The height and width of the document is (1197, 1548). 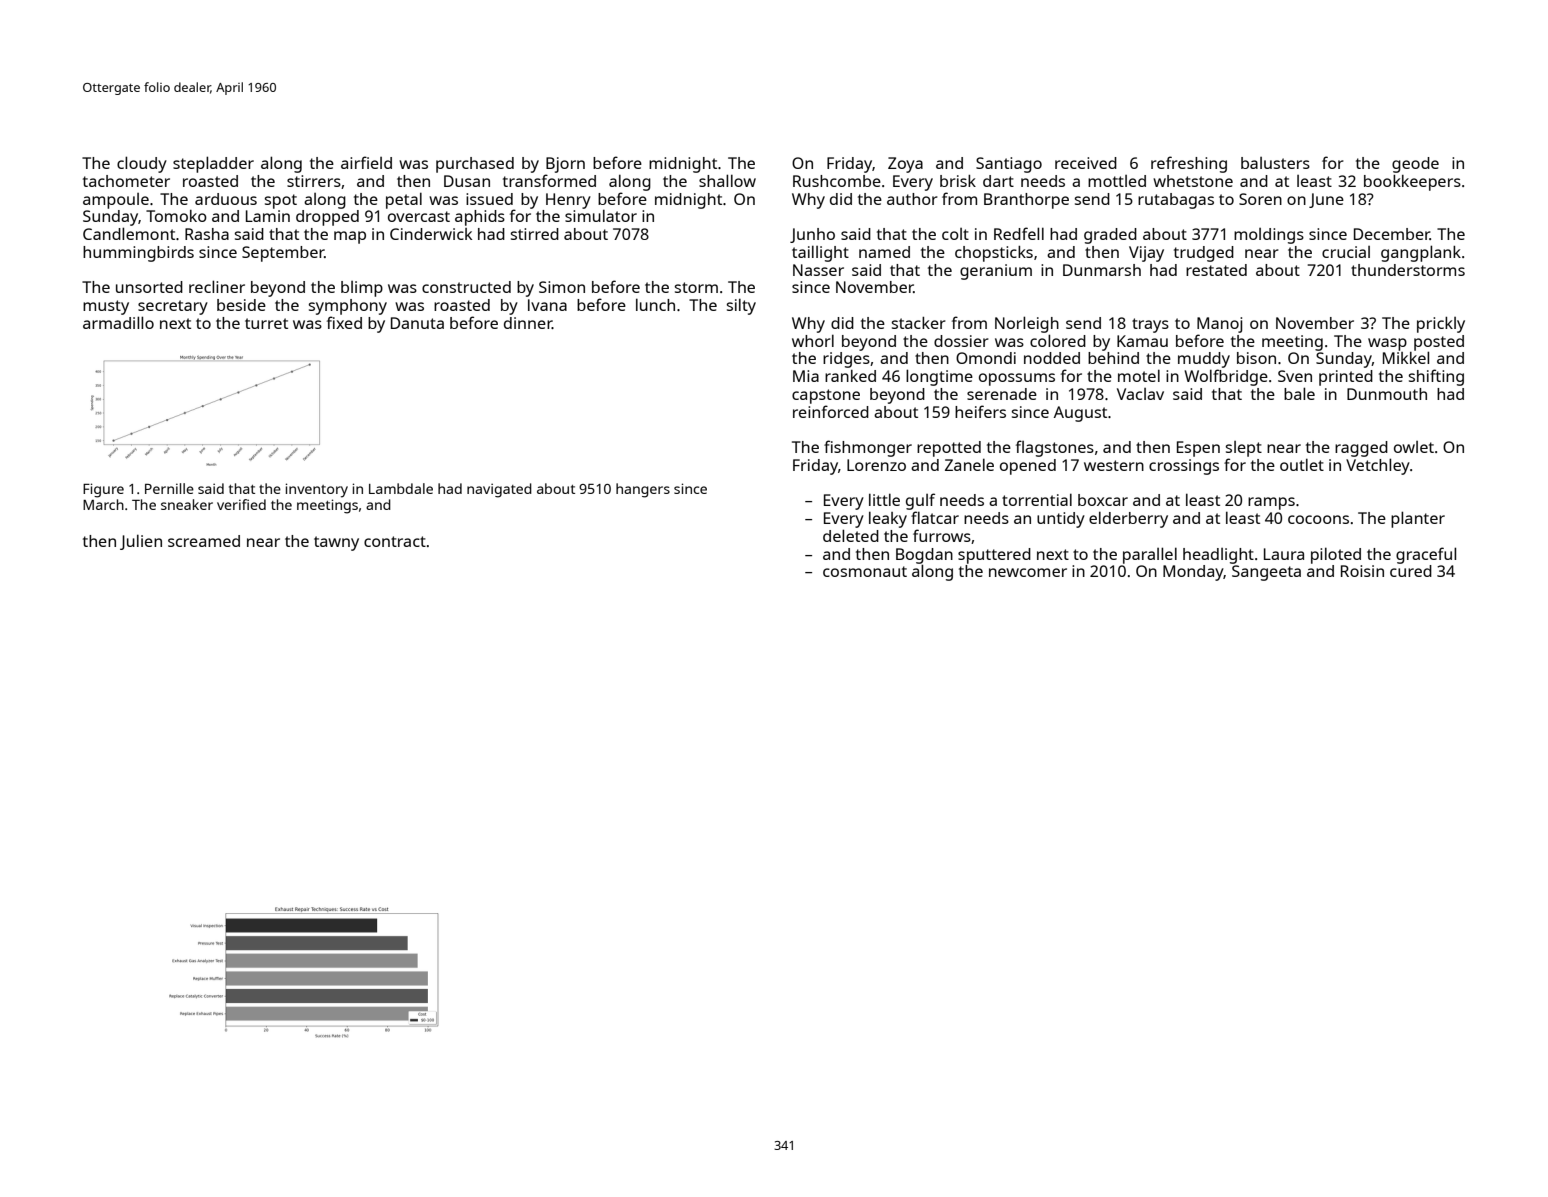 I want to click on fixed, so click(x=344, y=322).
